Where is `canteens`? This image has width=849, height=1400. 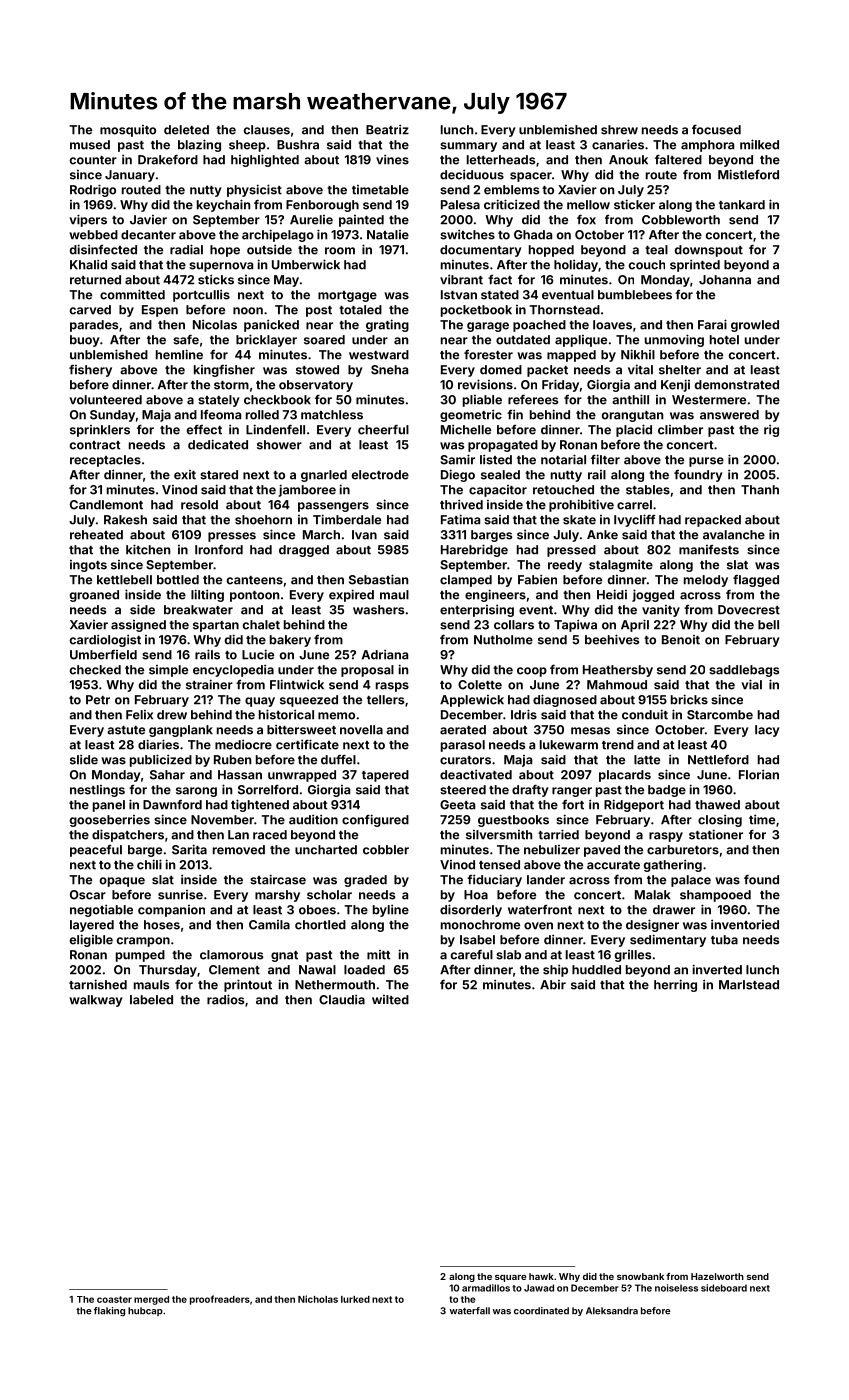
canteens is located at coordinates (255, 580).
